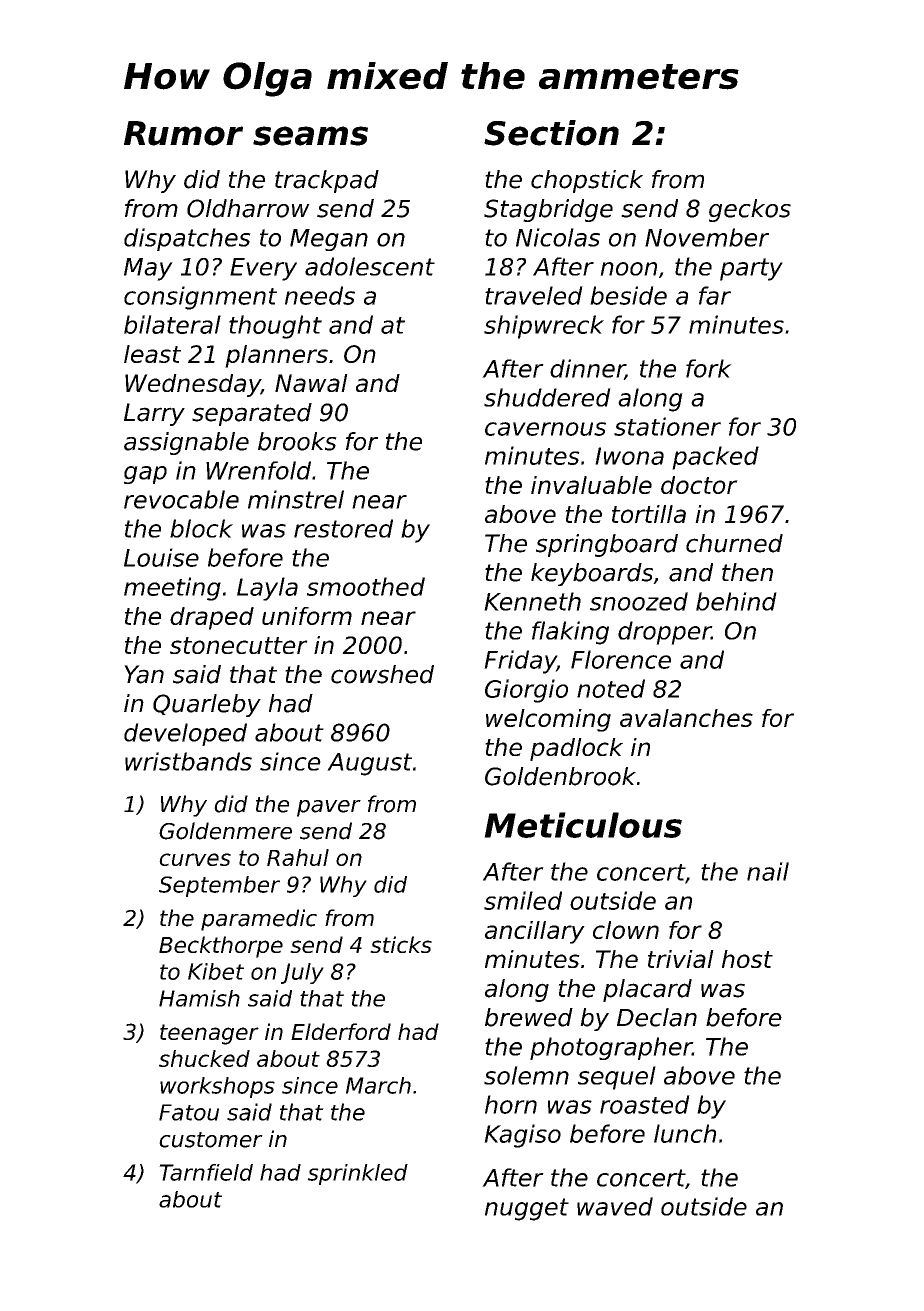 The height and width of the document is (1311, 924). Describe the element at coordinates (310, 136) in the document. I see `seams` at that location.
